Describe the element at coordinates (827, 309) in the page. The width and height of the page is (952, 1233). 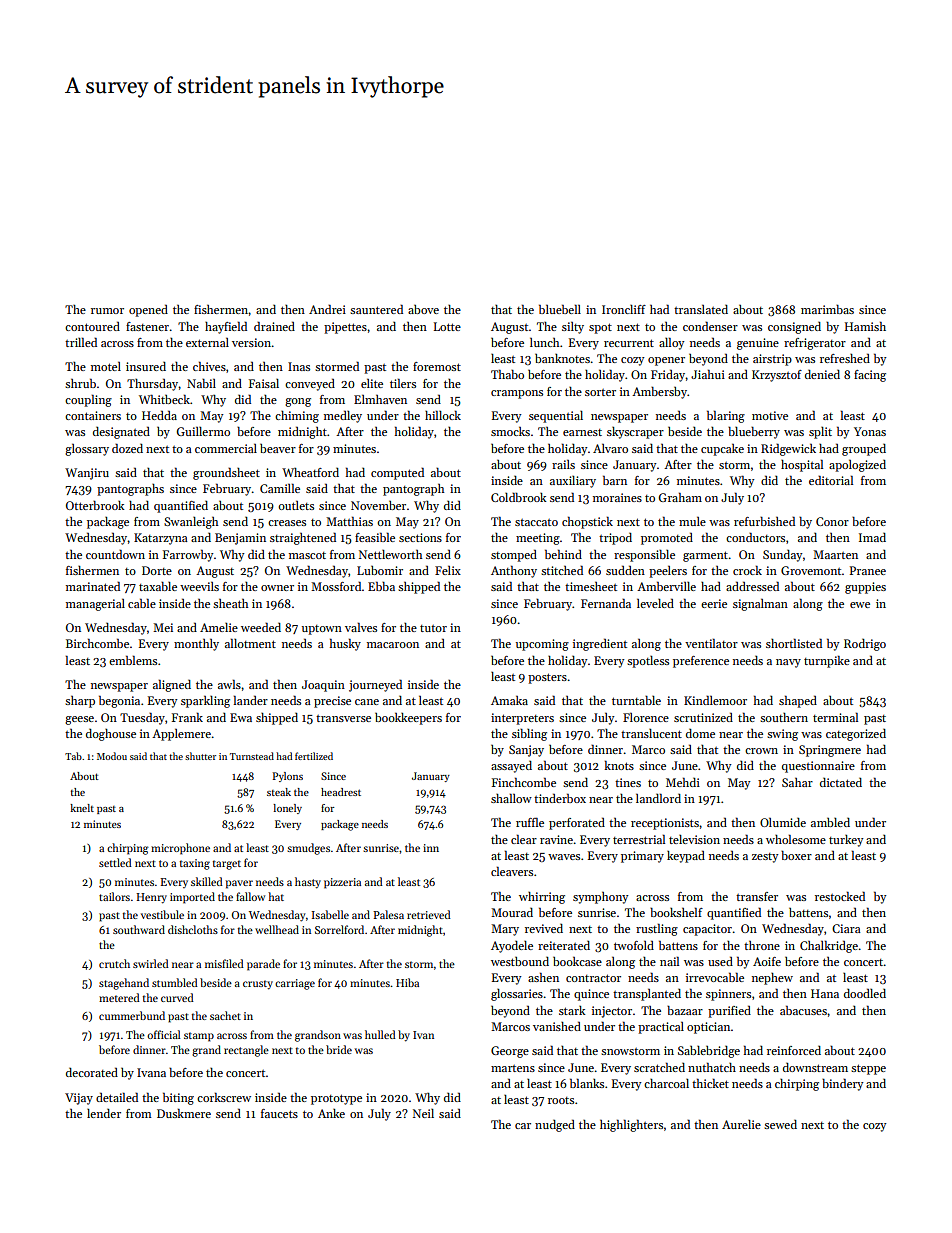
I see `marimbas` at that location.
